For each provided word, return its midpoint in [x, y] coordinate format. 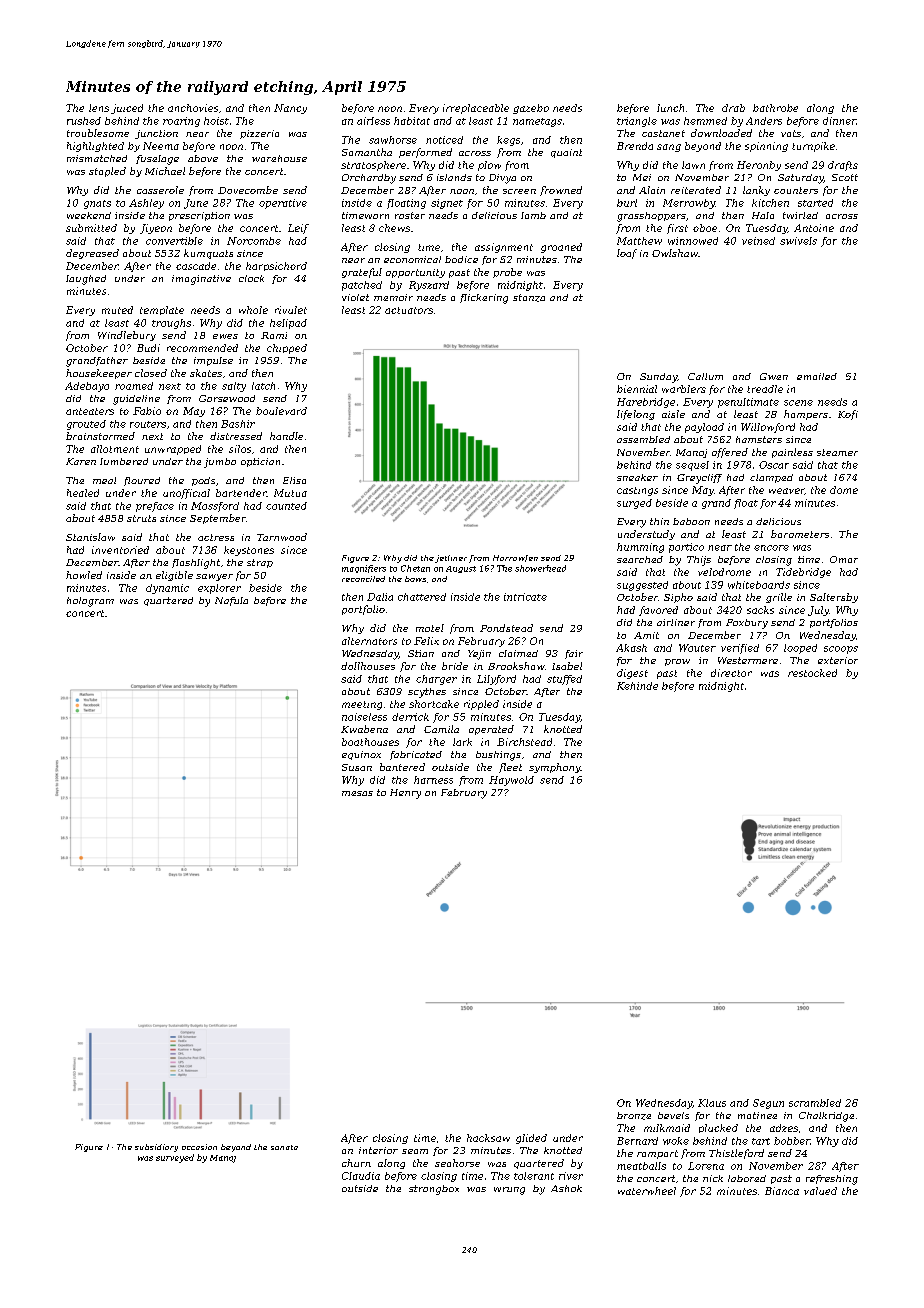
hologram [90, 602]
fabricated [416, 755]
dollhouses [368, 666]
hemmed [705, 121]
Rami [274, 335]
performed [425, 153]
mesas [357, 793]
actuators [409, 310]
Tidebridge [803, 573]
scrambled [815, 1103]
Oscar [774, 465]
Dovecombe [248, 190]
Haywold [511, 781]
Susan [357, 767]
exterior [838, 660]
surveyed [175, 1158]
